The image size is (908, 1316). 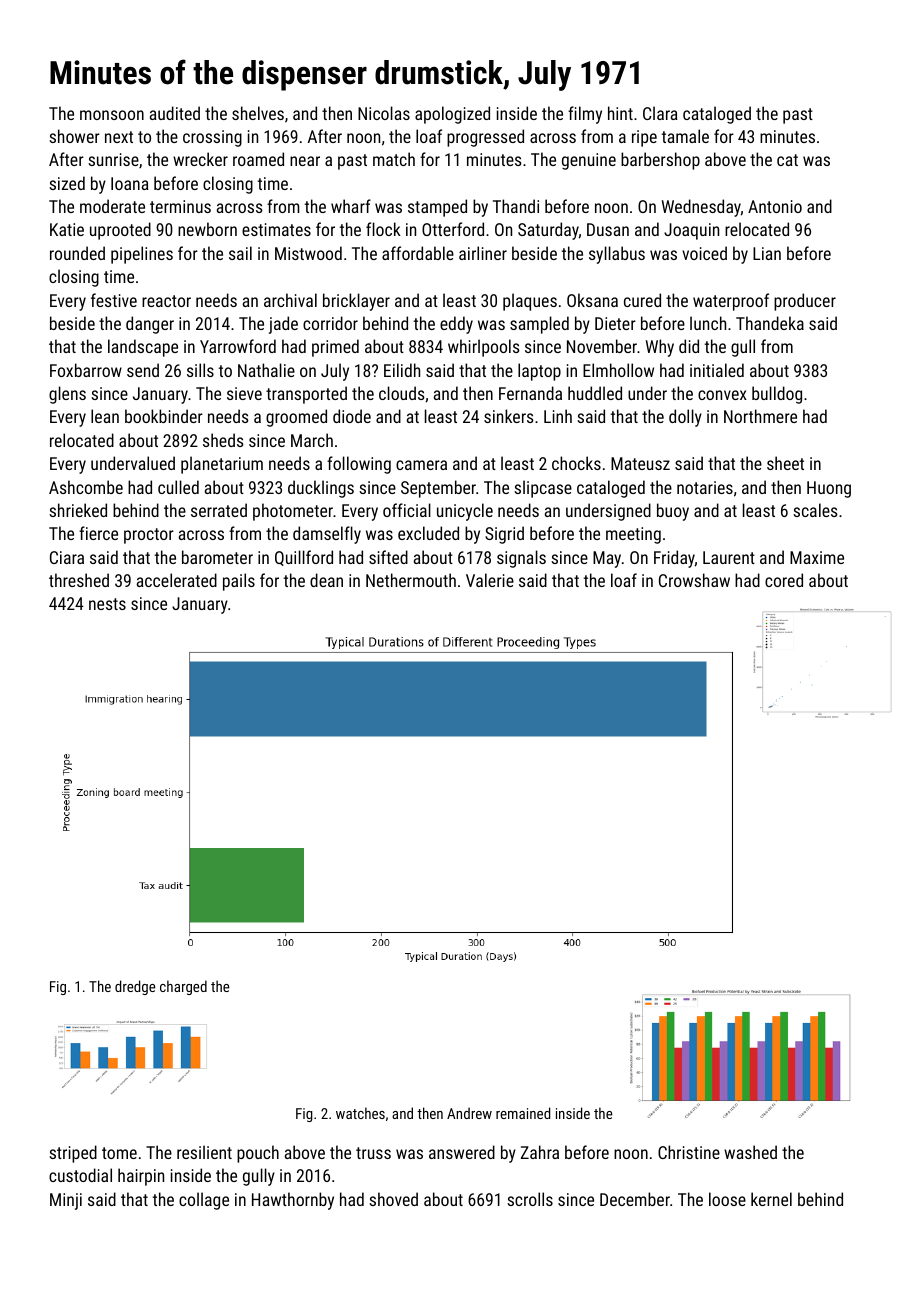 What do you see at coordinates (516, 206) in the document?
I see `Thandi` at bounding box center [516, 206].
